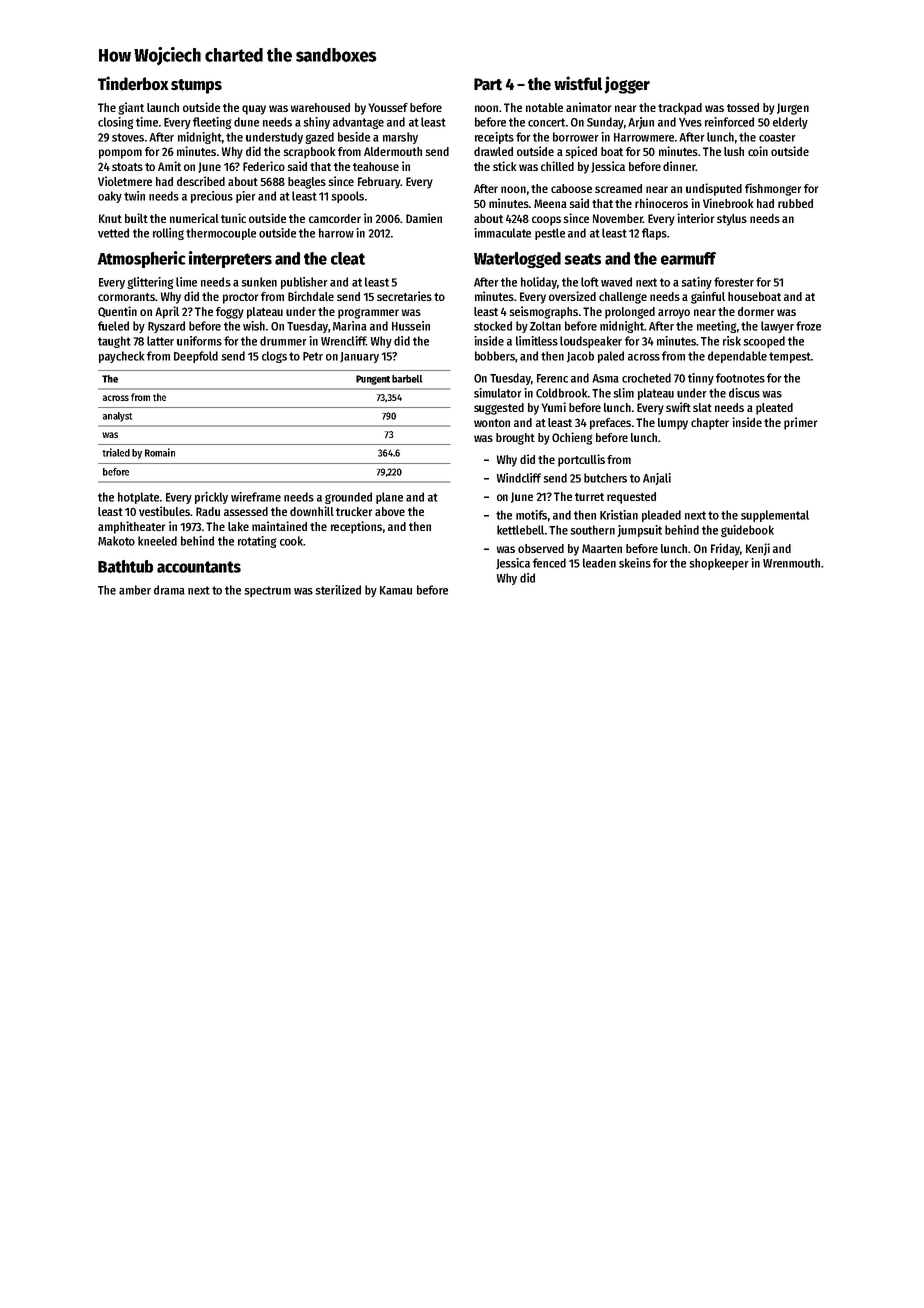 The image size is (924, 1308). I want to click on dependable, so click(737, 357).
